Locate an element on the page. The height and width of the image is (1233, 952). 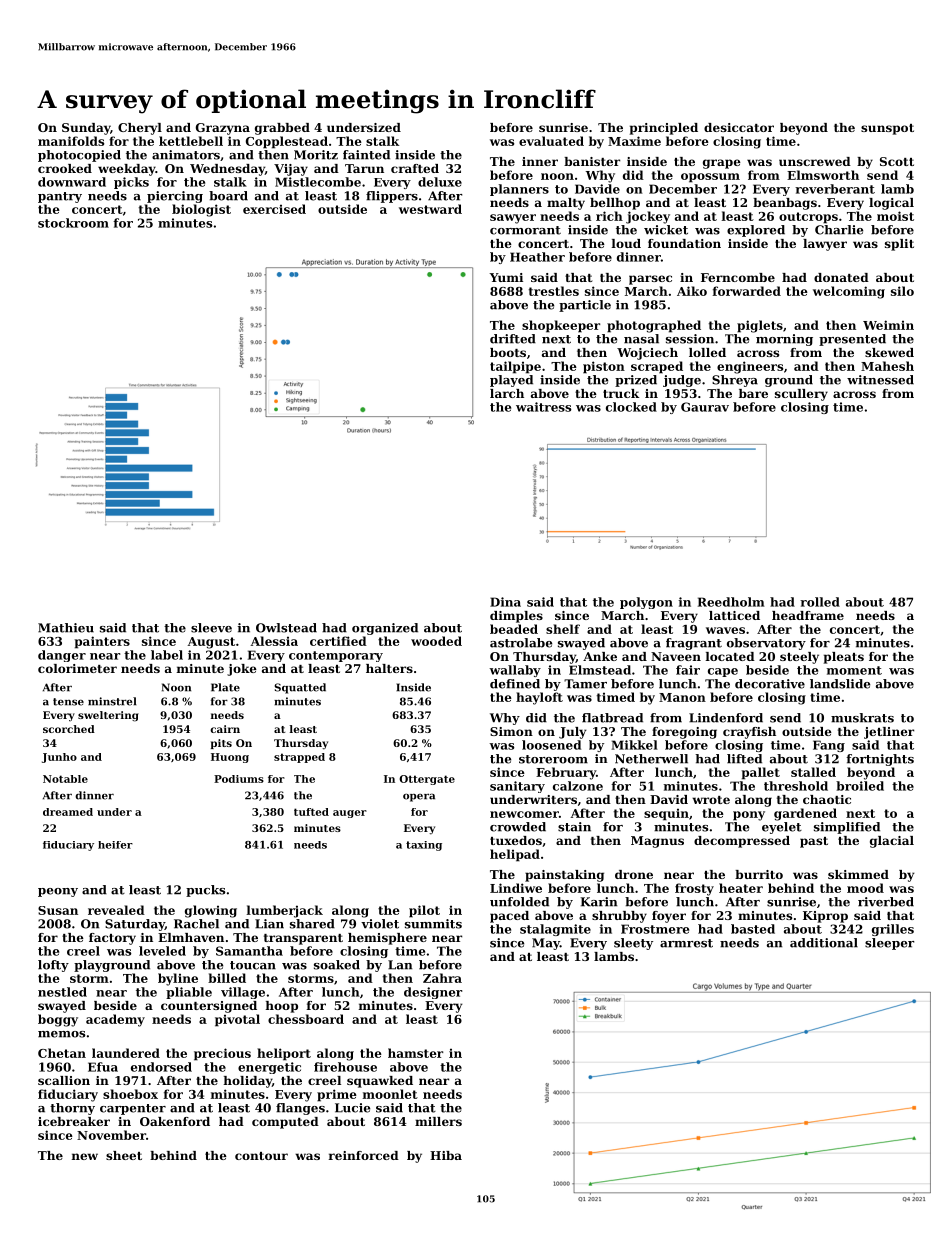
principled is located at coordinates (664, 129).
